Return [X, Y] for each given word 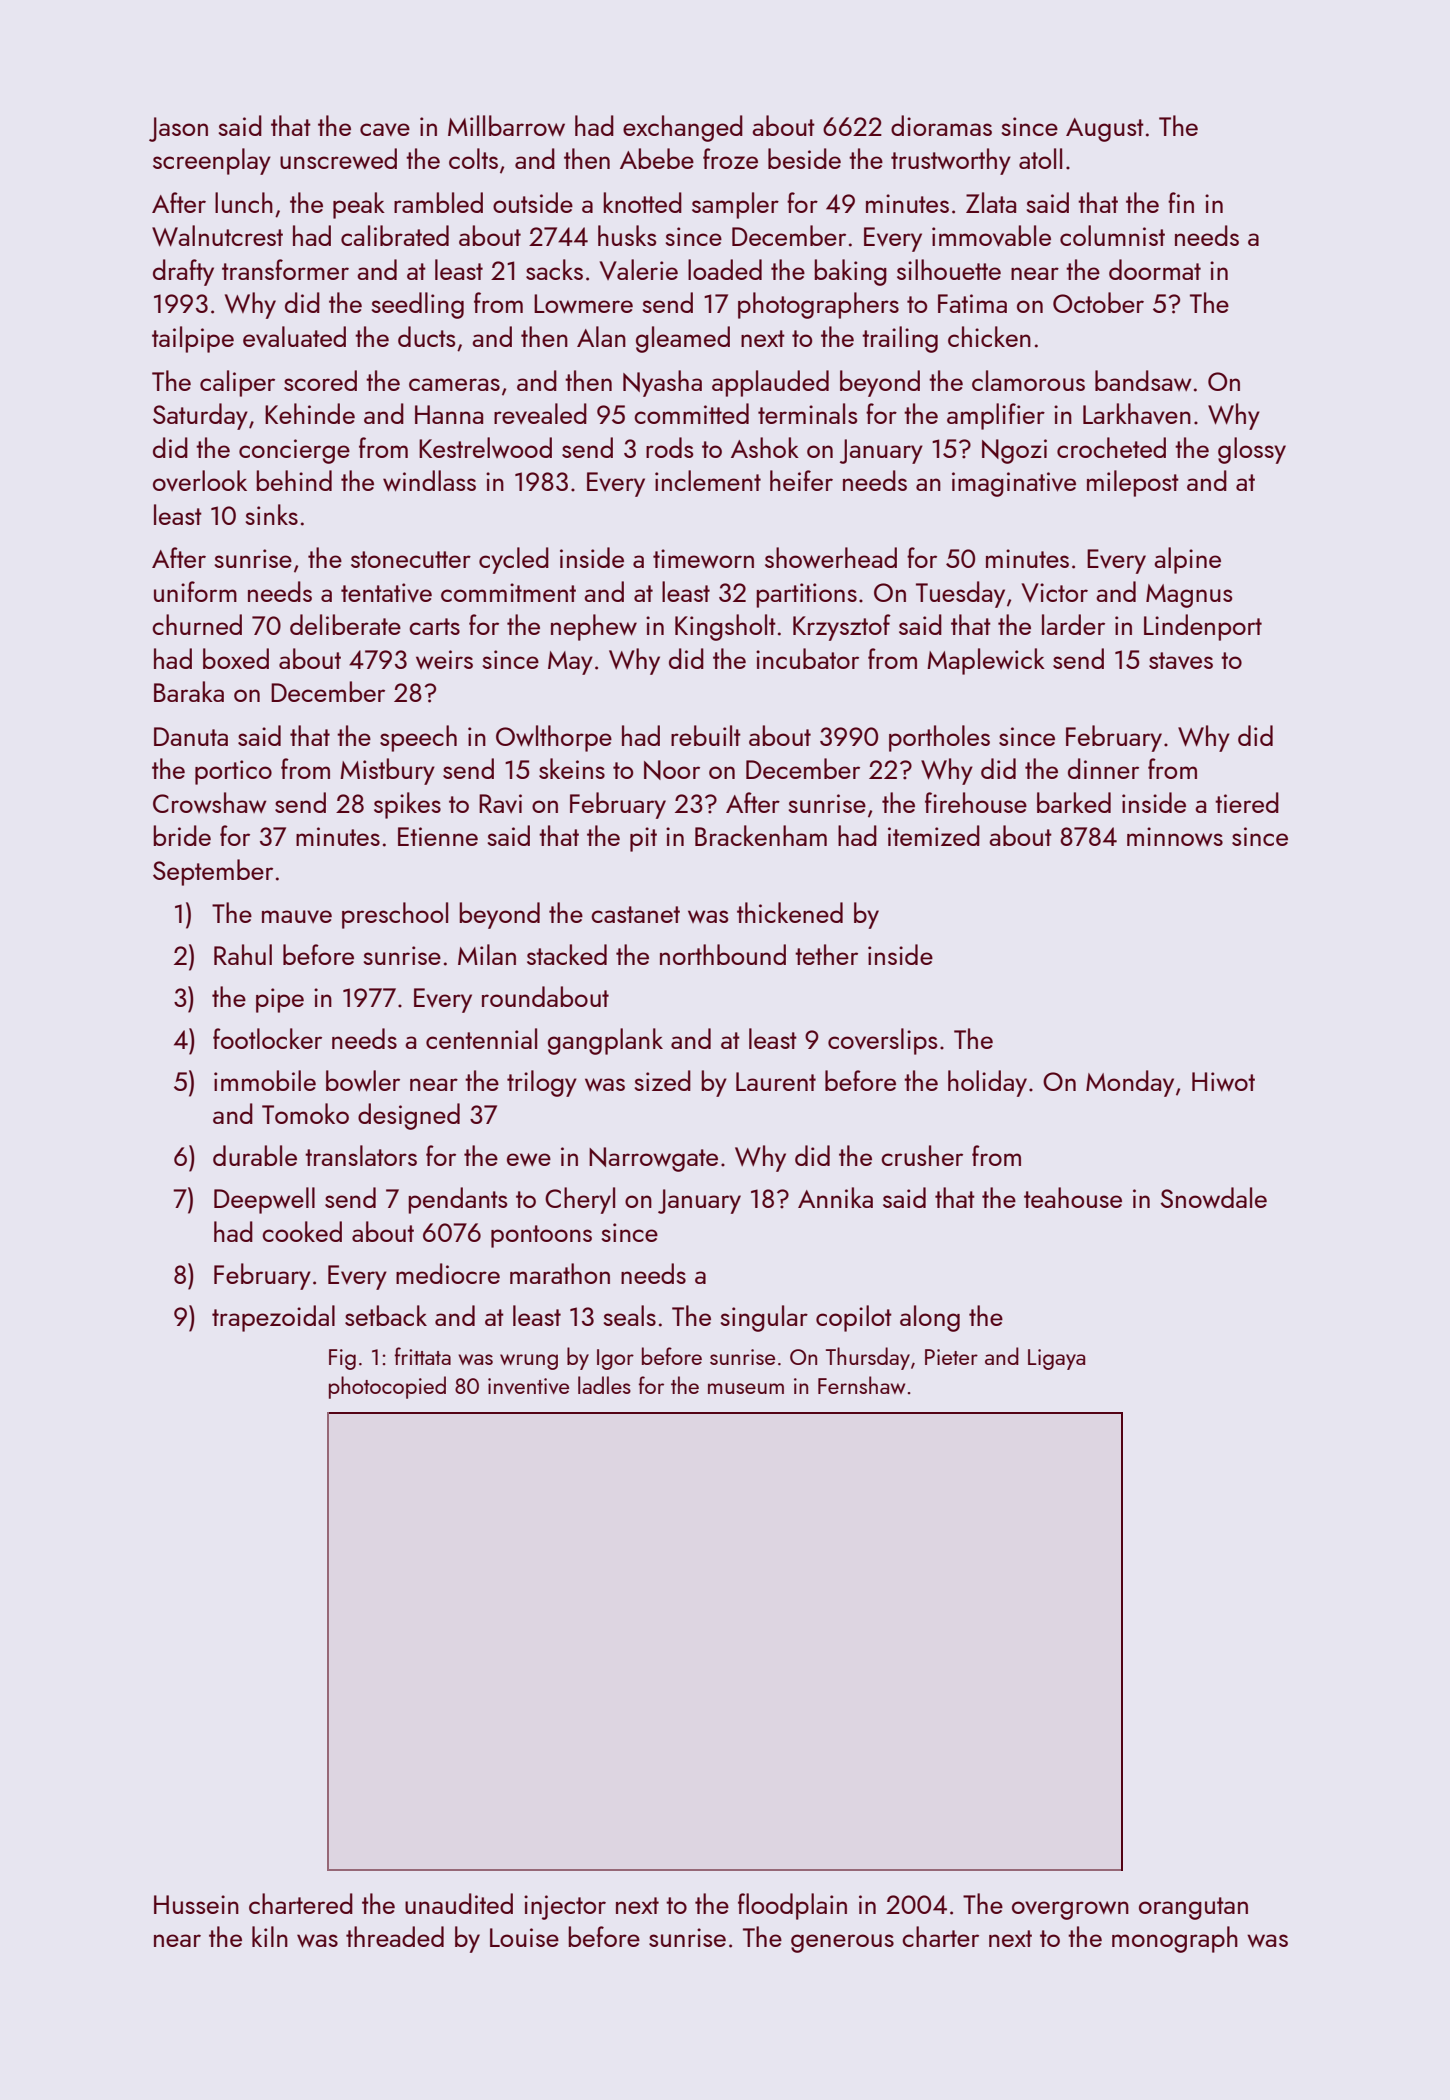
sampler [735, 205]
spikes [407, 805]
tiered [1247, 802]
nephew [594, 627]
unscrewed [338, 158]
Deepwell [264, 1200]
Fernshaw [861, 1385]
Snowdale [1214, 1197]
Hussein [196, 1904]
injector [565, 1907]
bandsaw [1143, 380]
